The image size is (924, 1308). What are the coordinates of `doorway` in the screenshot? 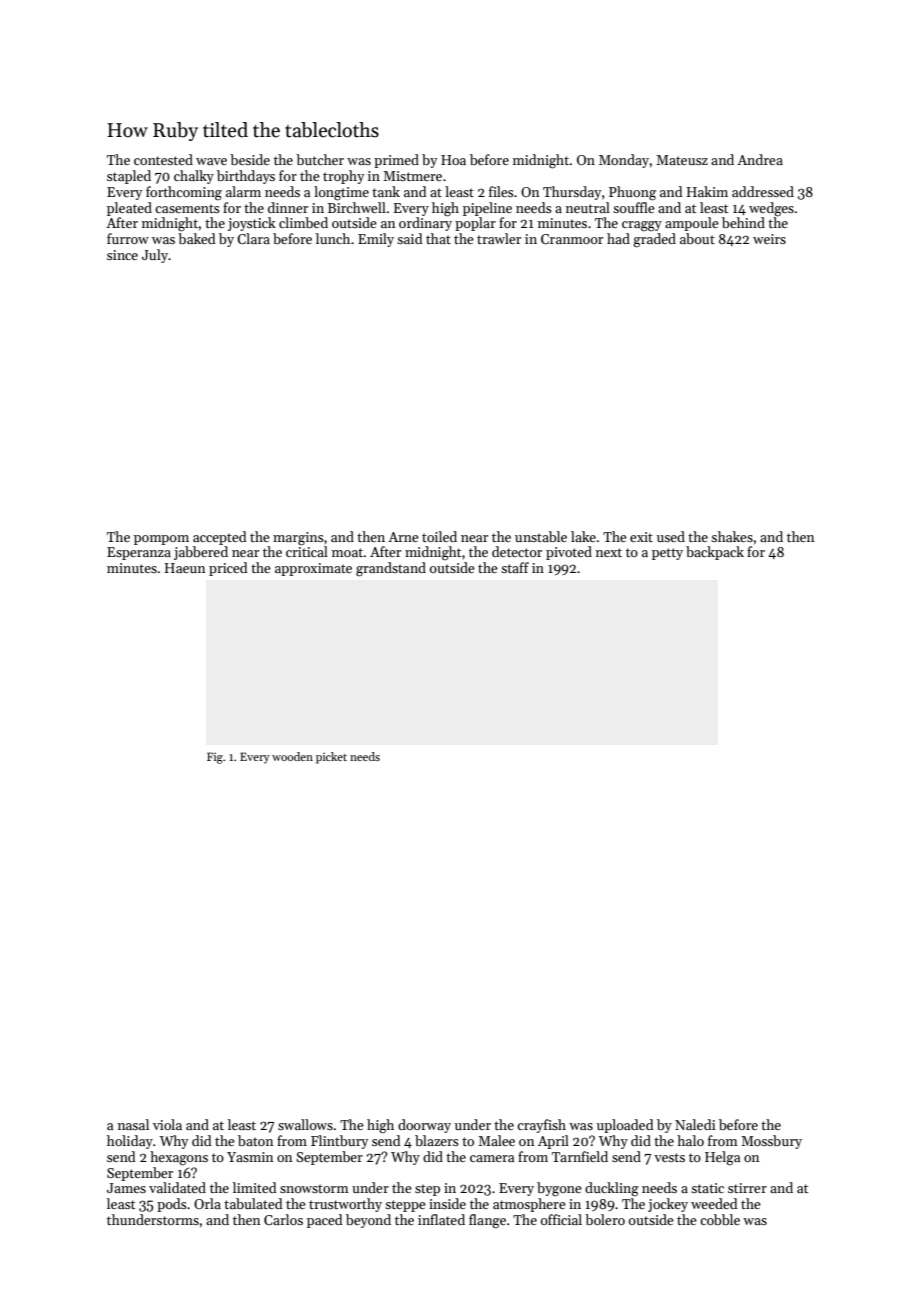 It's located at (424, 1126).
